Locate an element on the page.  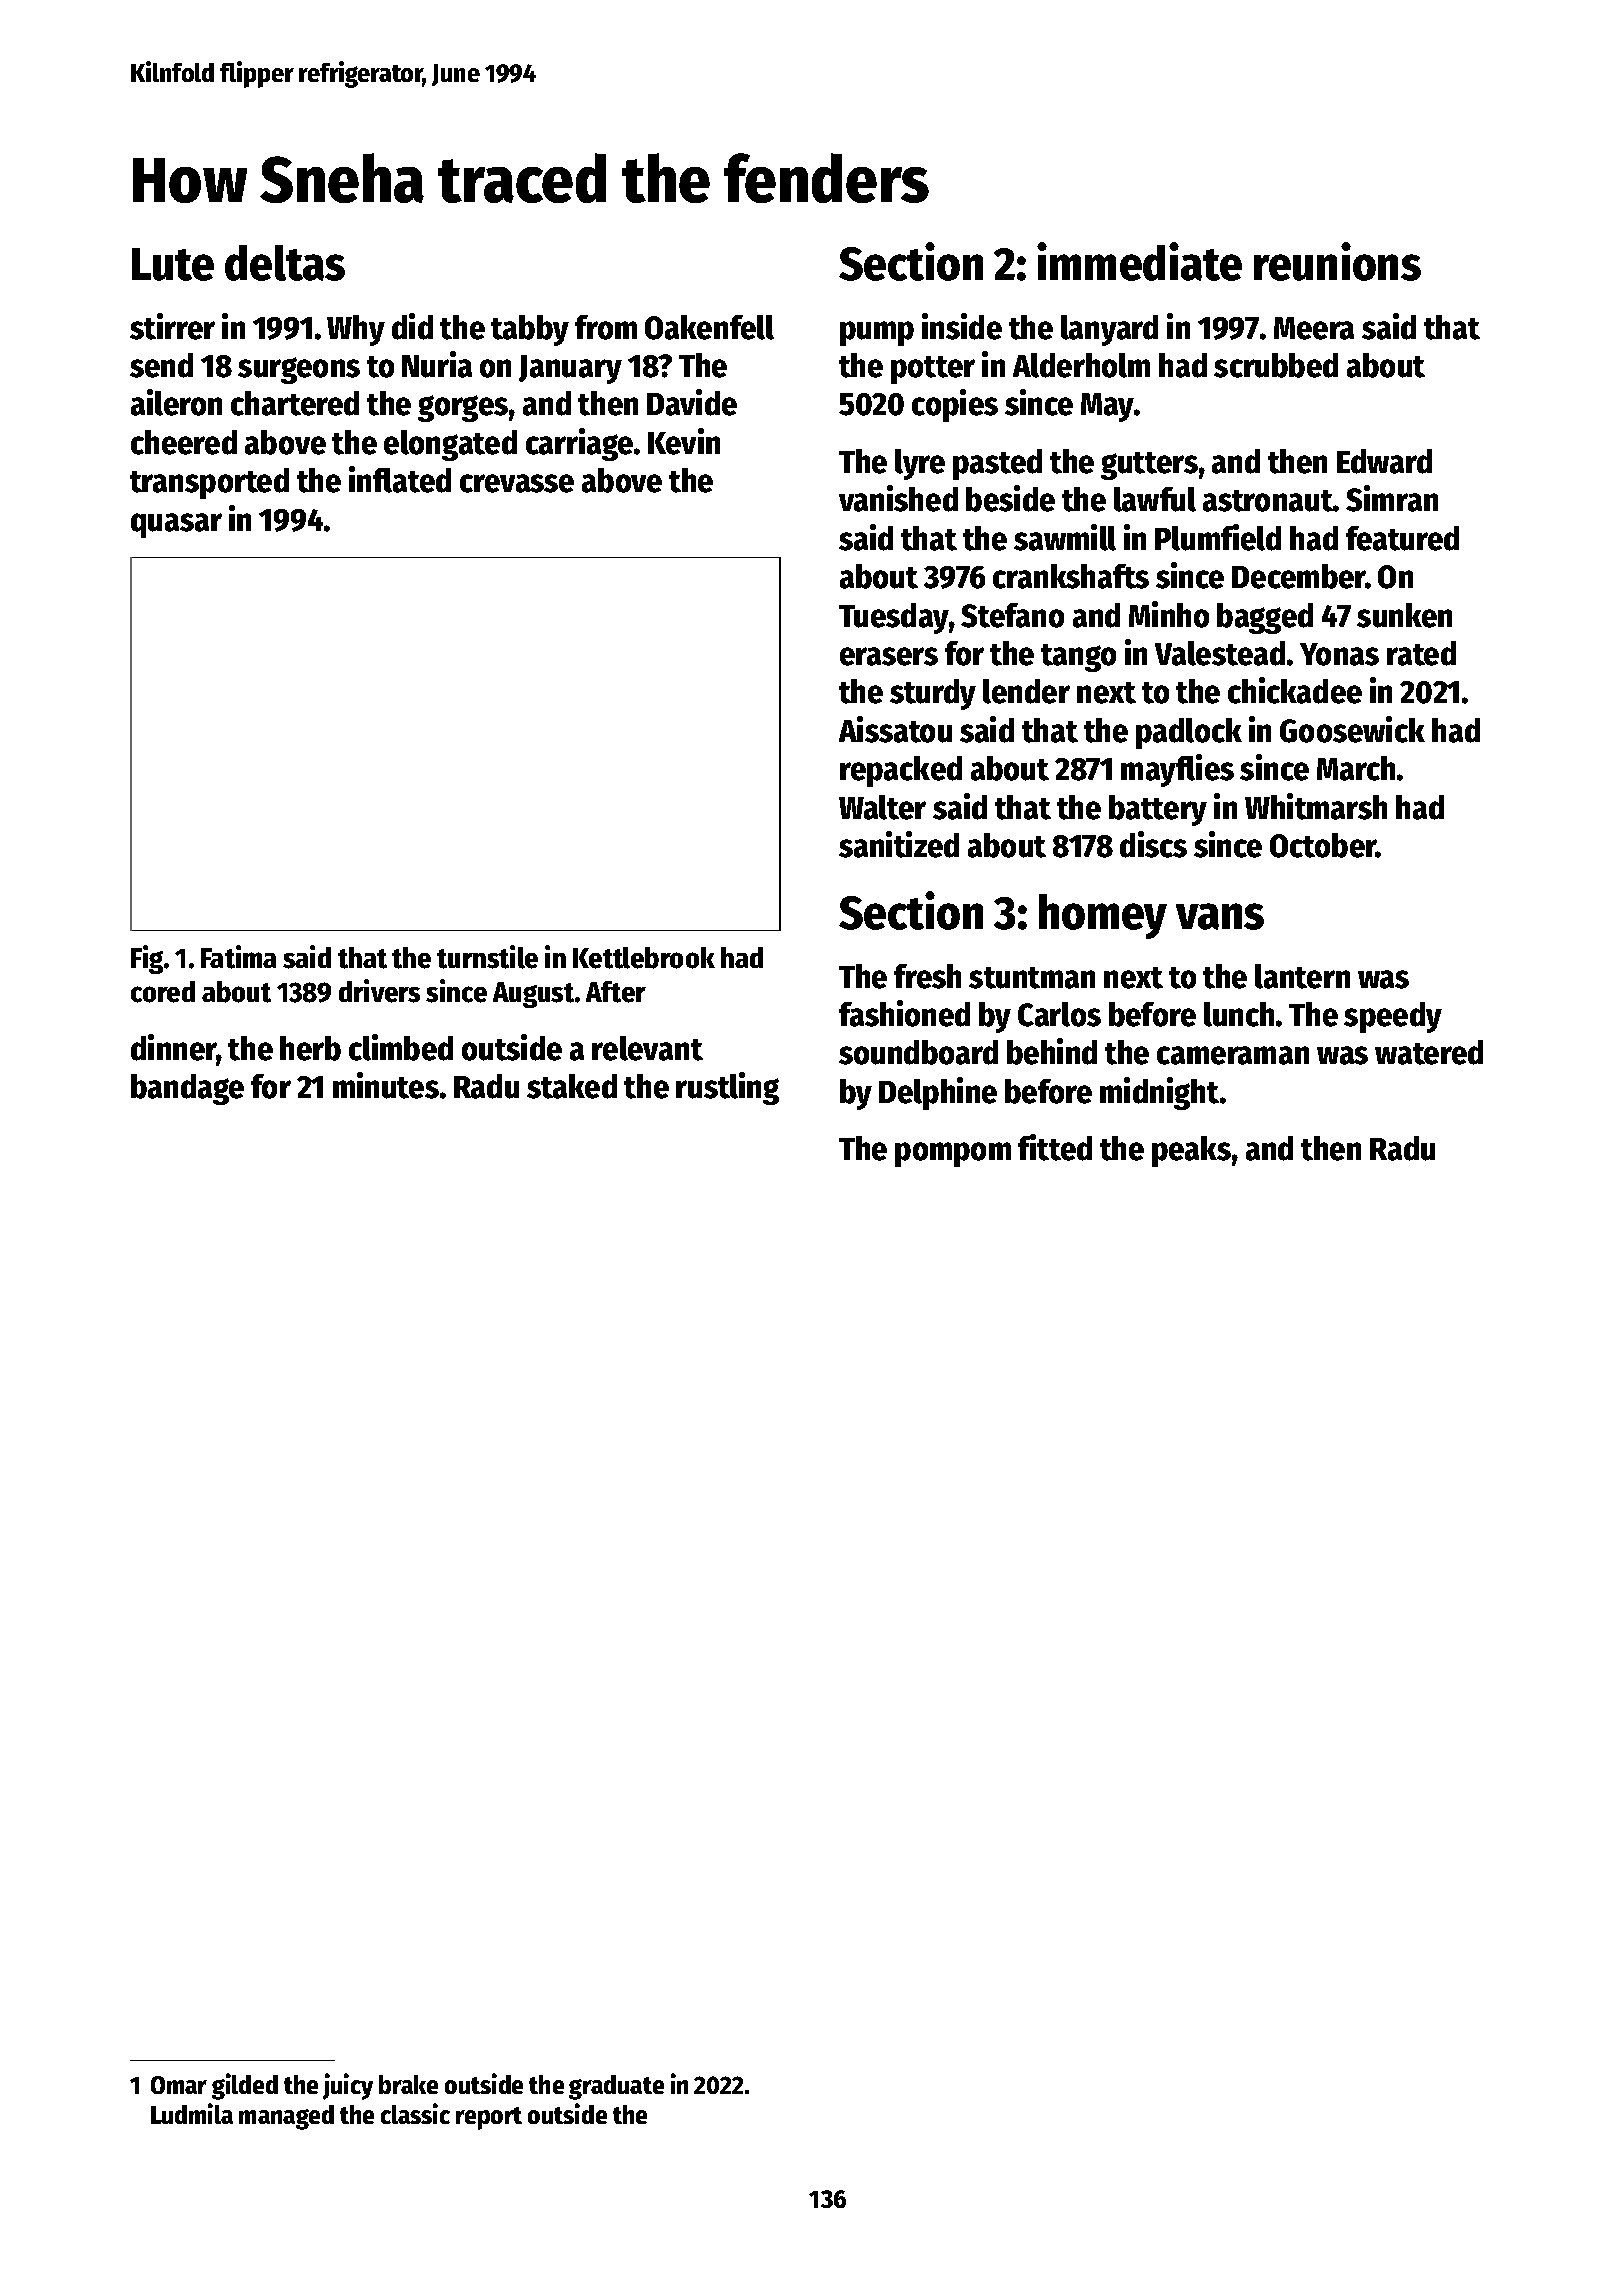
pump is located at coordinates (877, 333).
